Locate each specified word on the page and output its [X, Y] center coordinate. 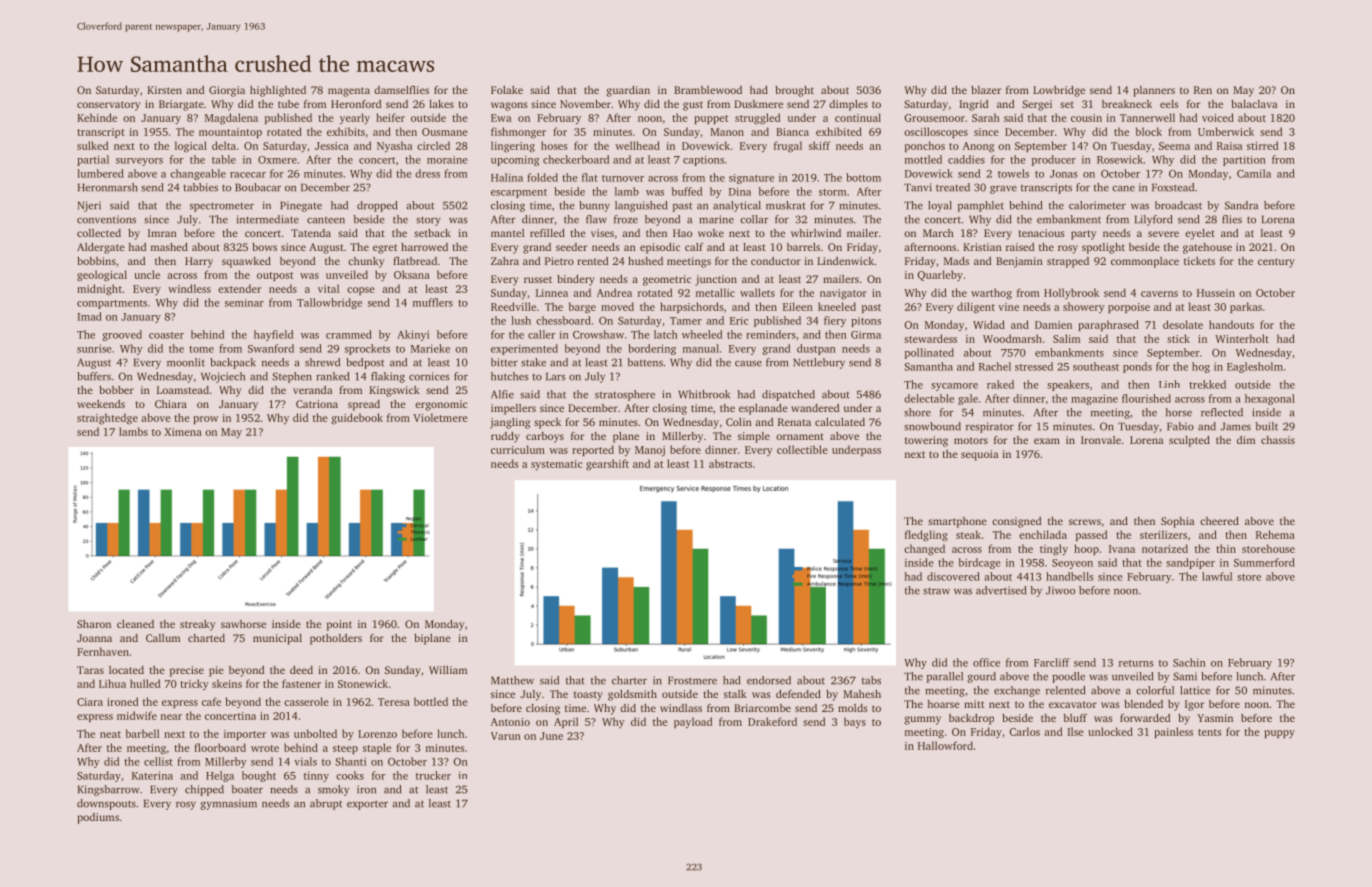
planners [1154, 91]
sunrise [94, 348]
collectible [802, 449]
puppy [1279, 734]
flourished [1146, 398]
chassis [1278, 440]
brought [794, 91]
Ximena [183, 432]
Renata [794, 422]
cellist [158, 761]
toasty [588, 696]
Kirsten [164, 90]
